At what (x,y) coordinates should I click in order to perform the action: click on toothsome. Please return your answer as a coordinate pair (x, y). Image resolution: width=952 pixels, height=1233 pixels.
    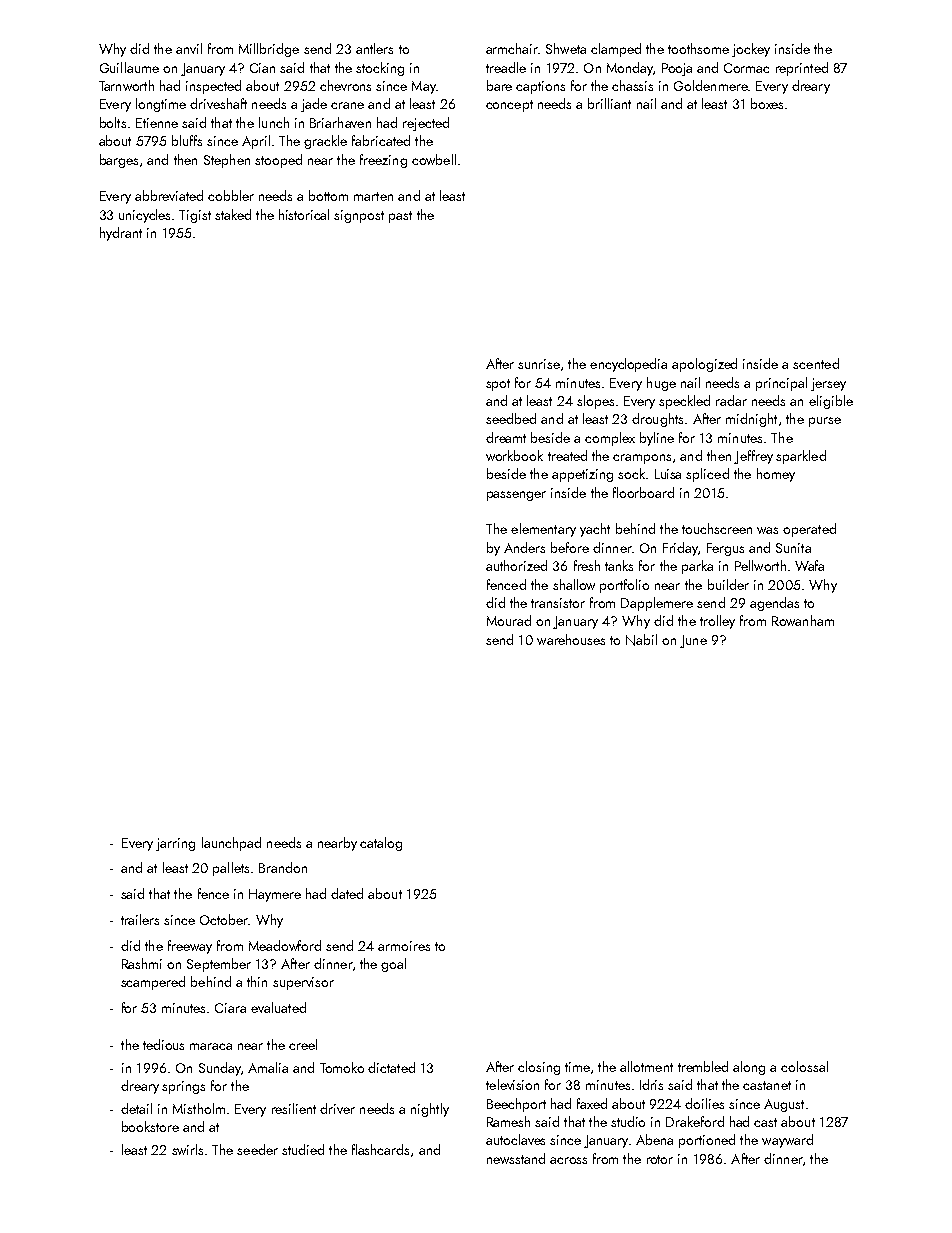
    Looking at the image, I should click on (698, 48).
